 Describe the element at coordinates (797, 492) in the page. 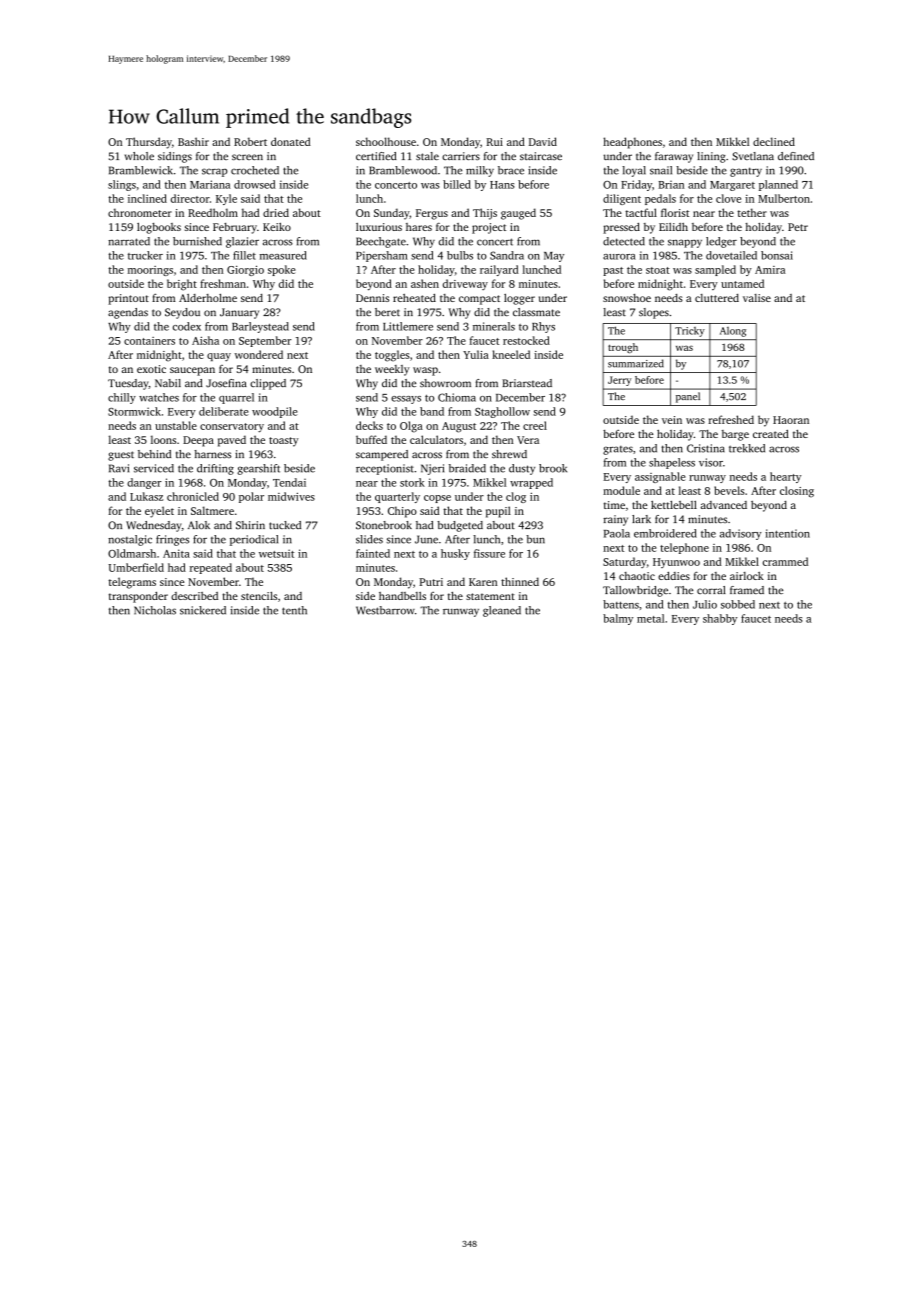

I see `closing` at that location.
